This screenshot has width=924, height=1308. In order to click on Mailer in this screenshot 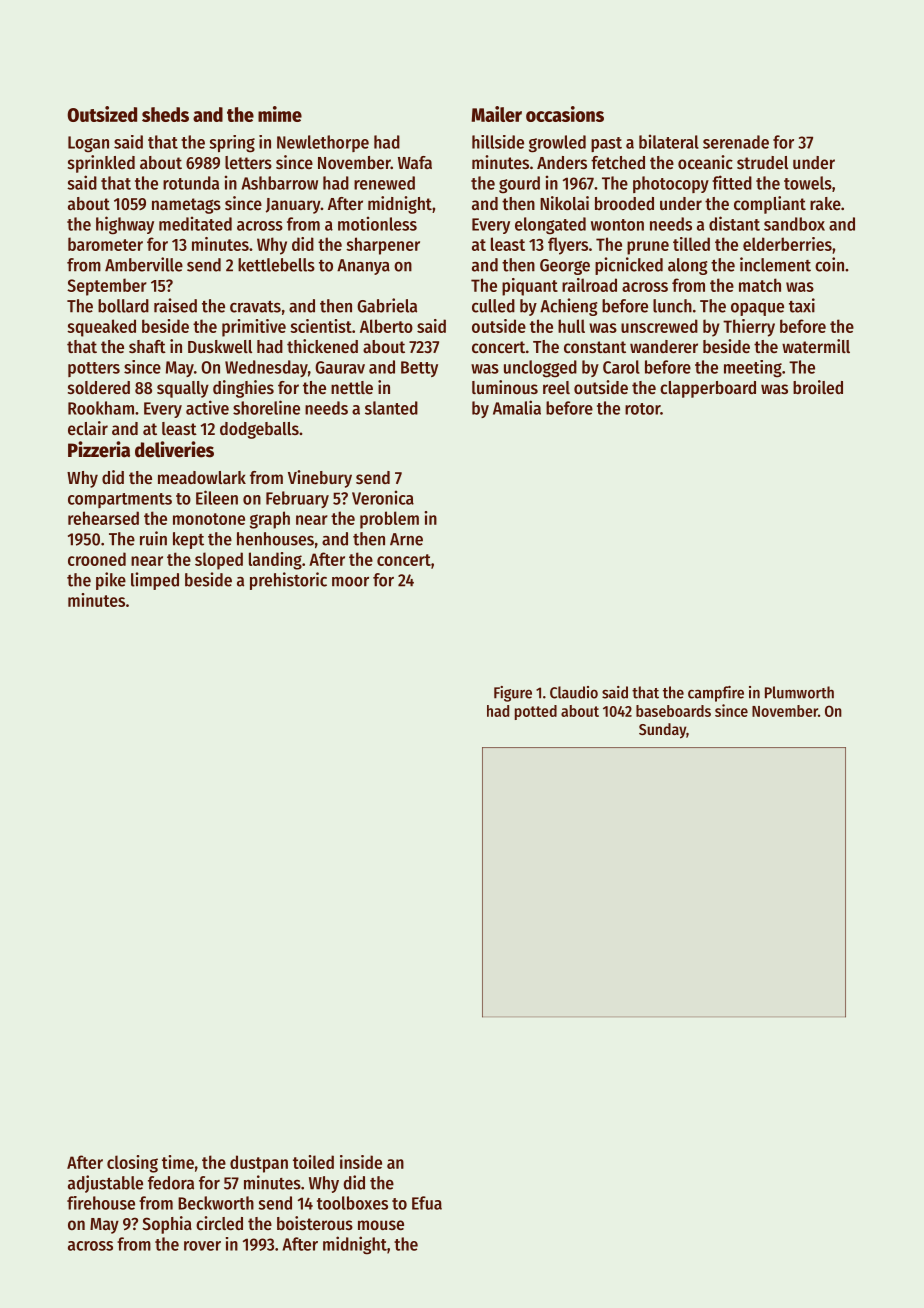, I will do `click(496, 114)`.
